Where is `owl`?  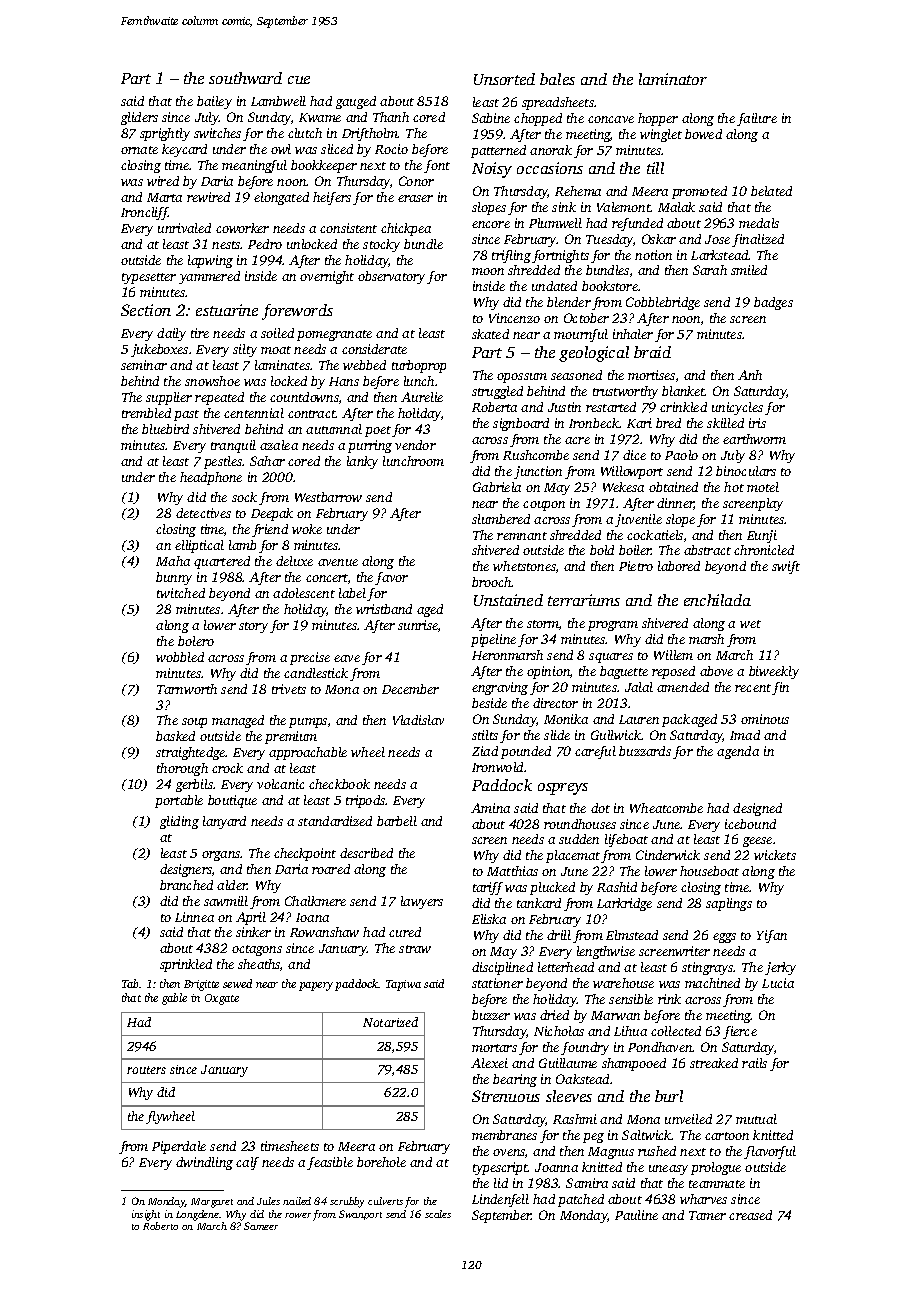 owl is located at coordinates (281, 149).
